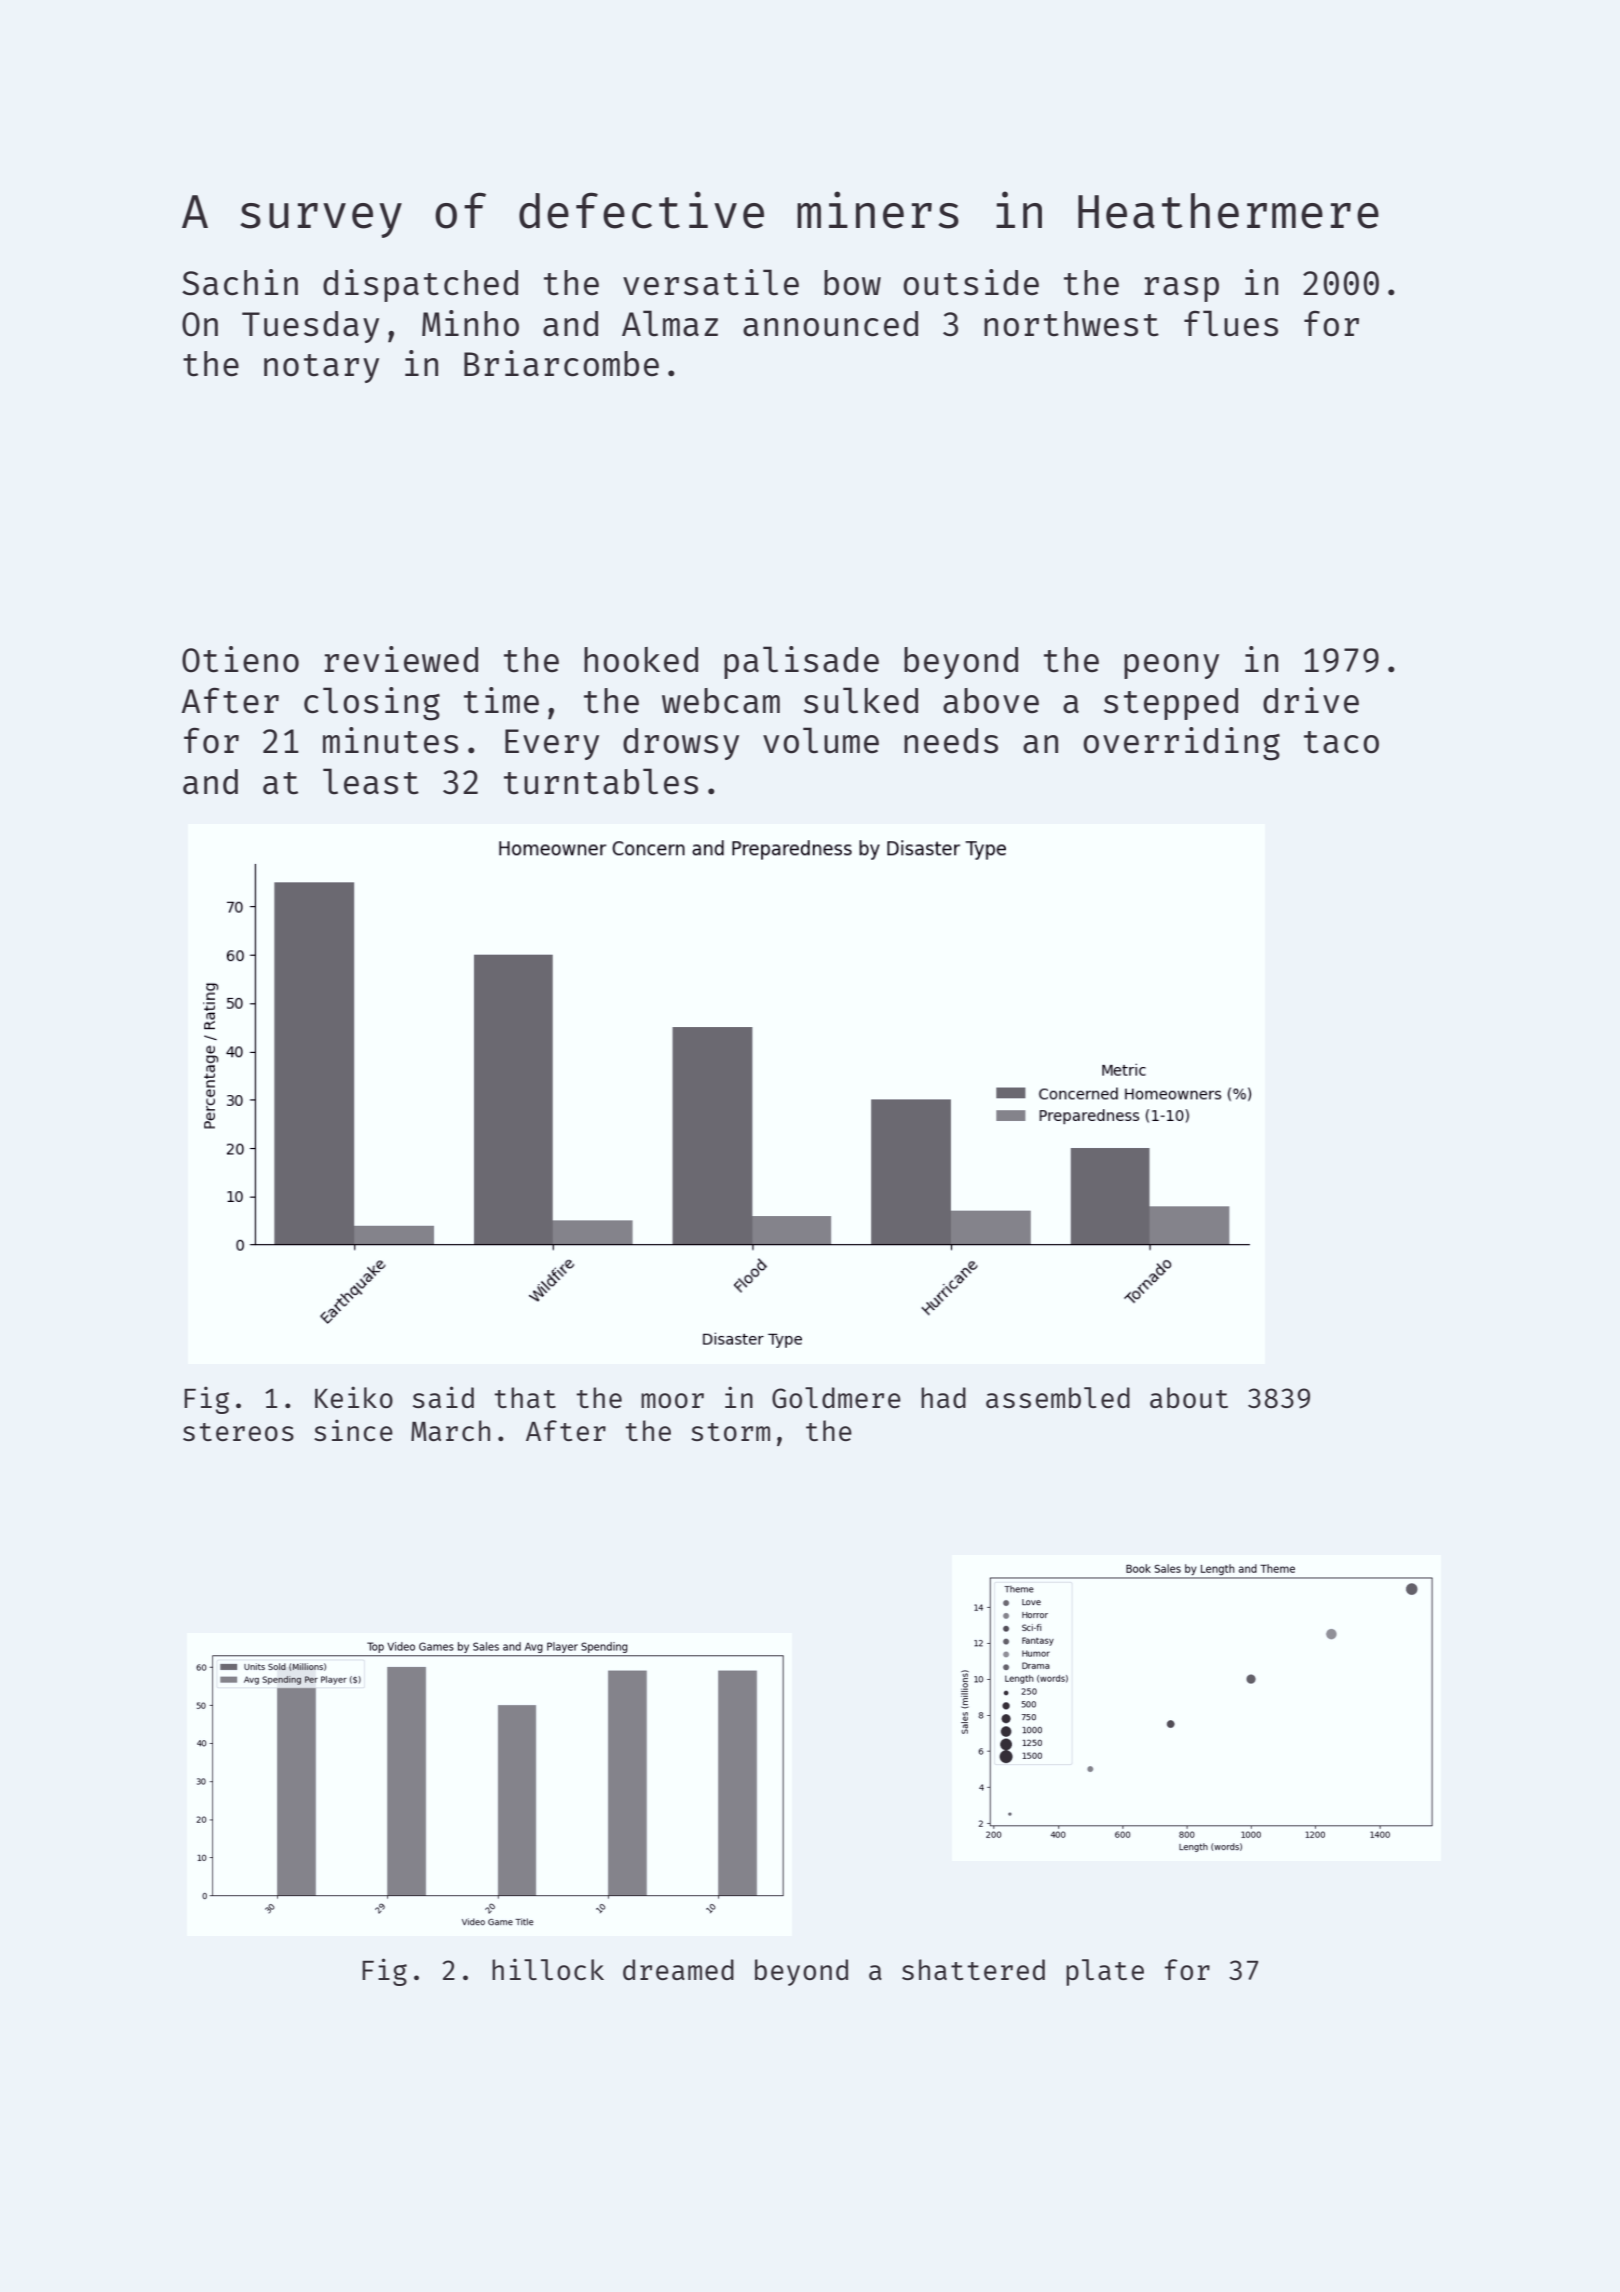 The height and width of the screenshot is (2292, 1620). I want to click on hillock, so click(548, 1969).
